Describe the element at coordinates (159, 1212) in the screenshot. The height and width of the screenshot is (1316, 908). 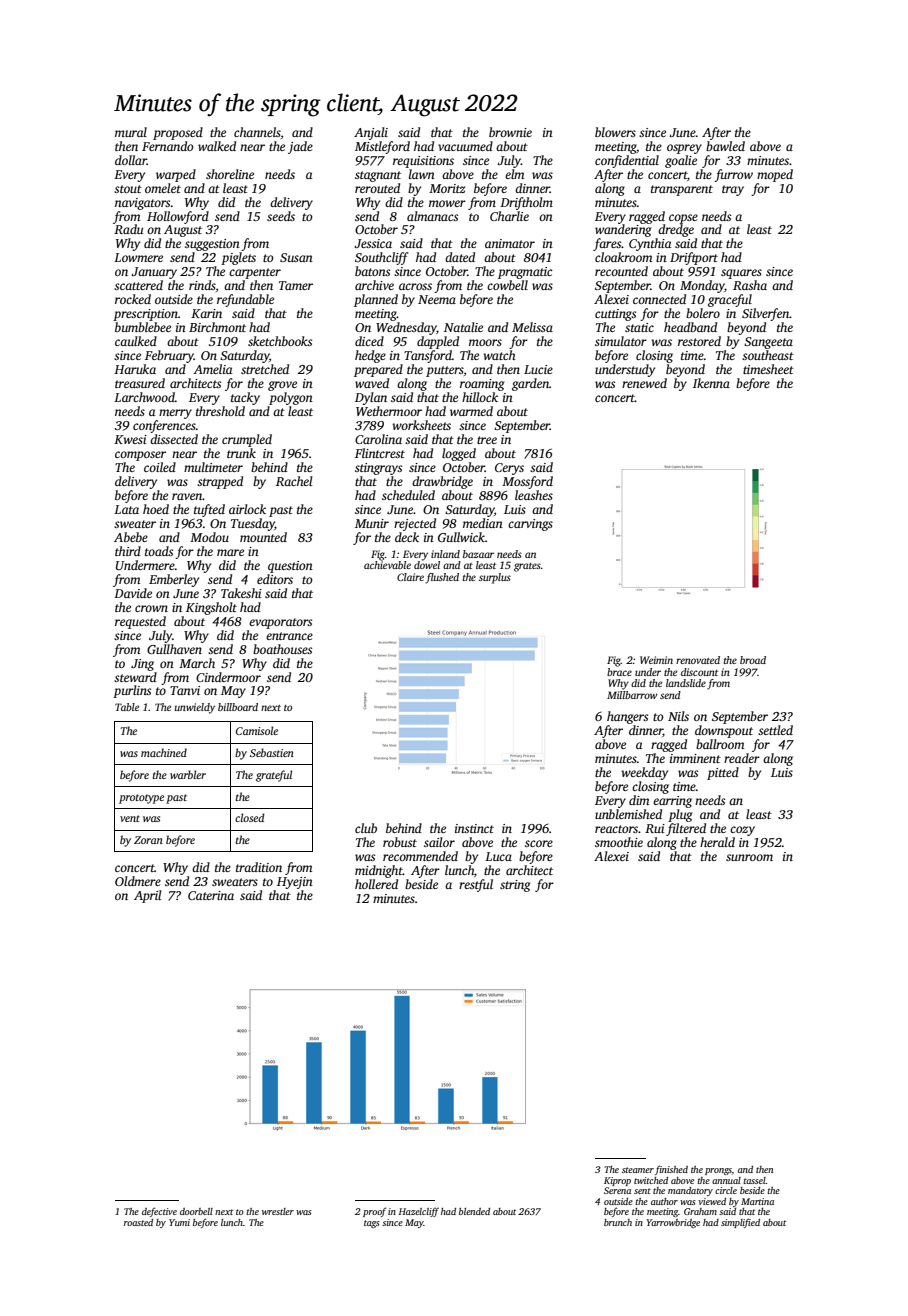
I see `defective` at that location.
